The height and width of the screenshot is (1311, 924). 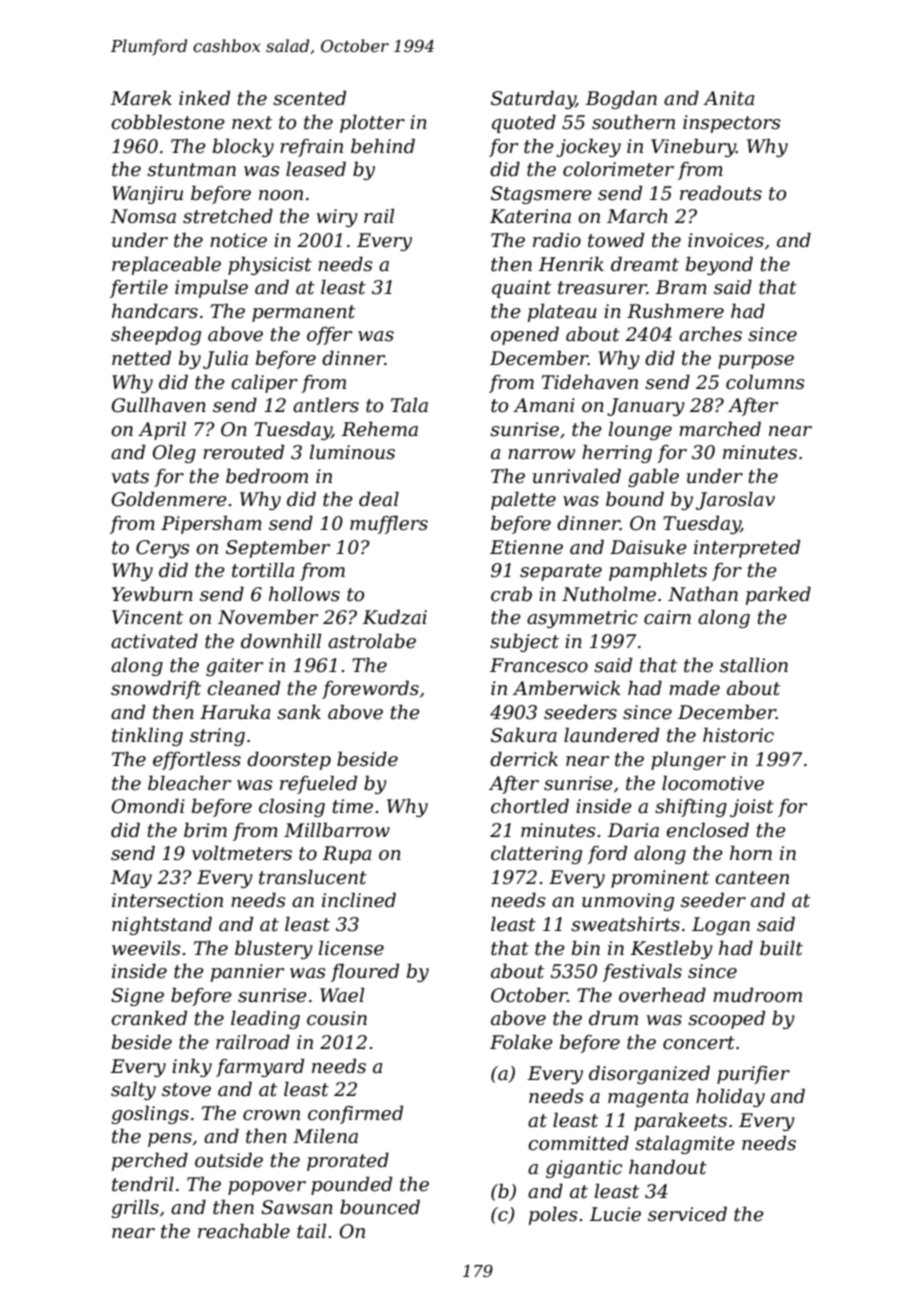 What do you see at coordinates (337, 218) in the screenshot?
I see `wiry` at bounding box center [337, 218].
